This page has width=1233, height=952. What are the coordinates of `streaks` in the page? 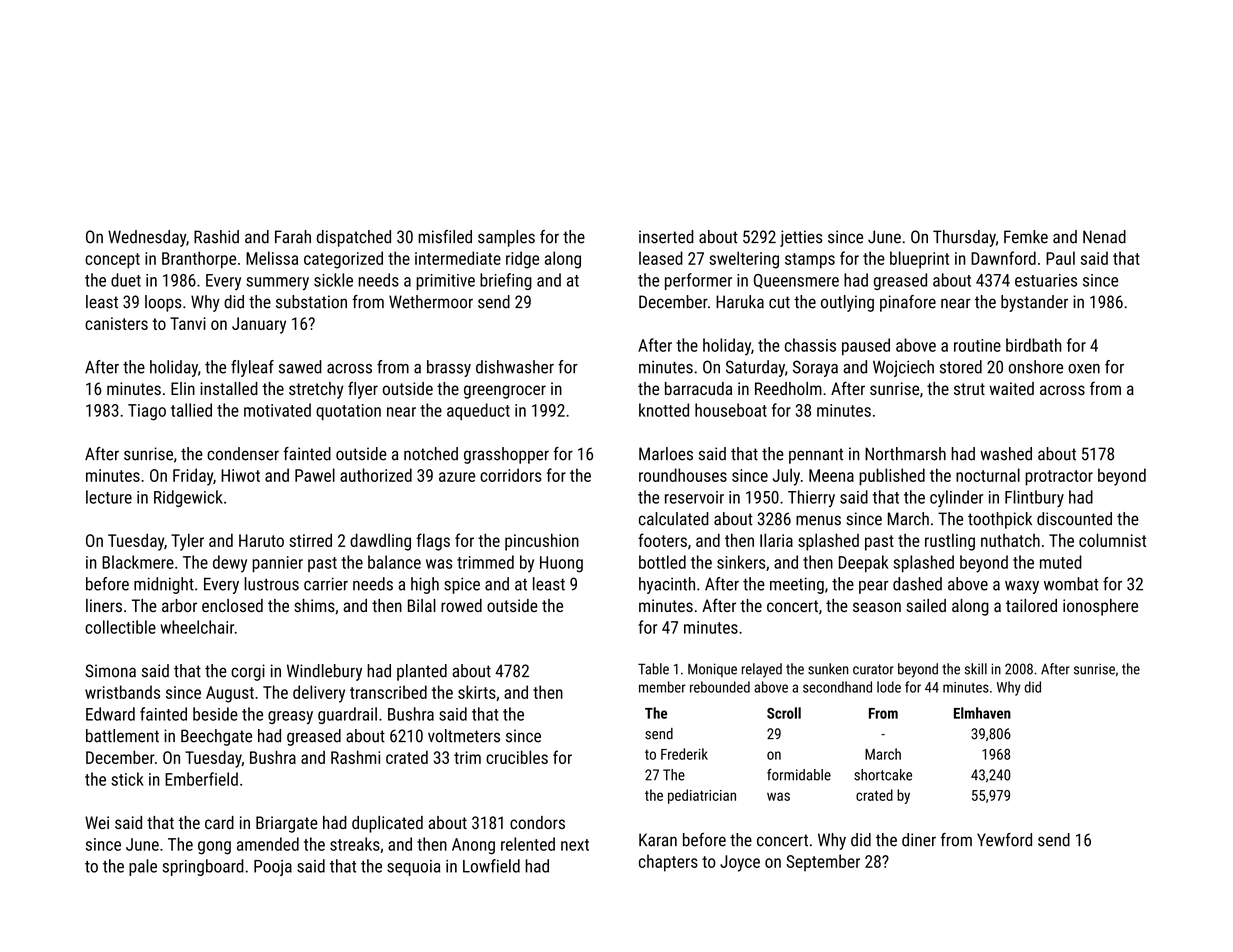 It's located at (355, 844).
